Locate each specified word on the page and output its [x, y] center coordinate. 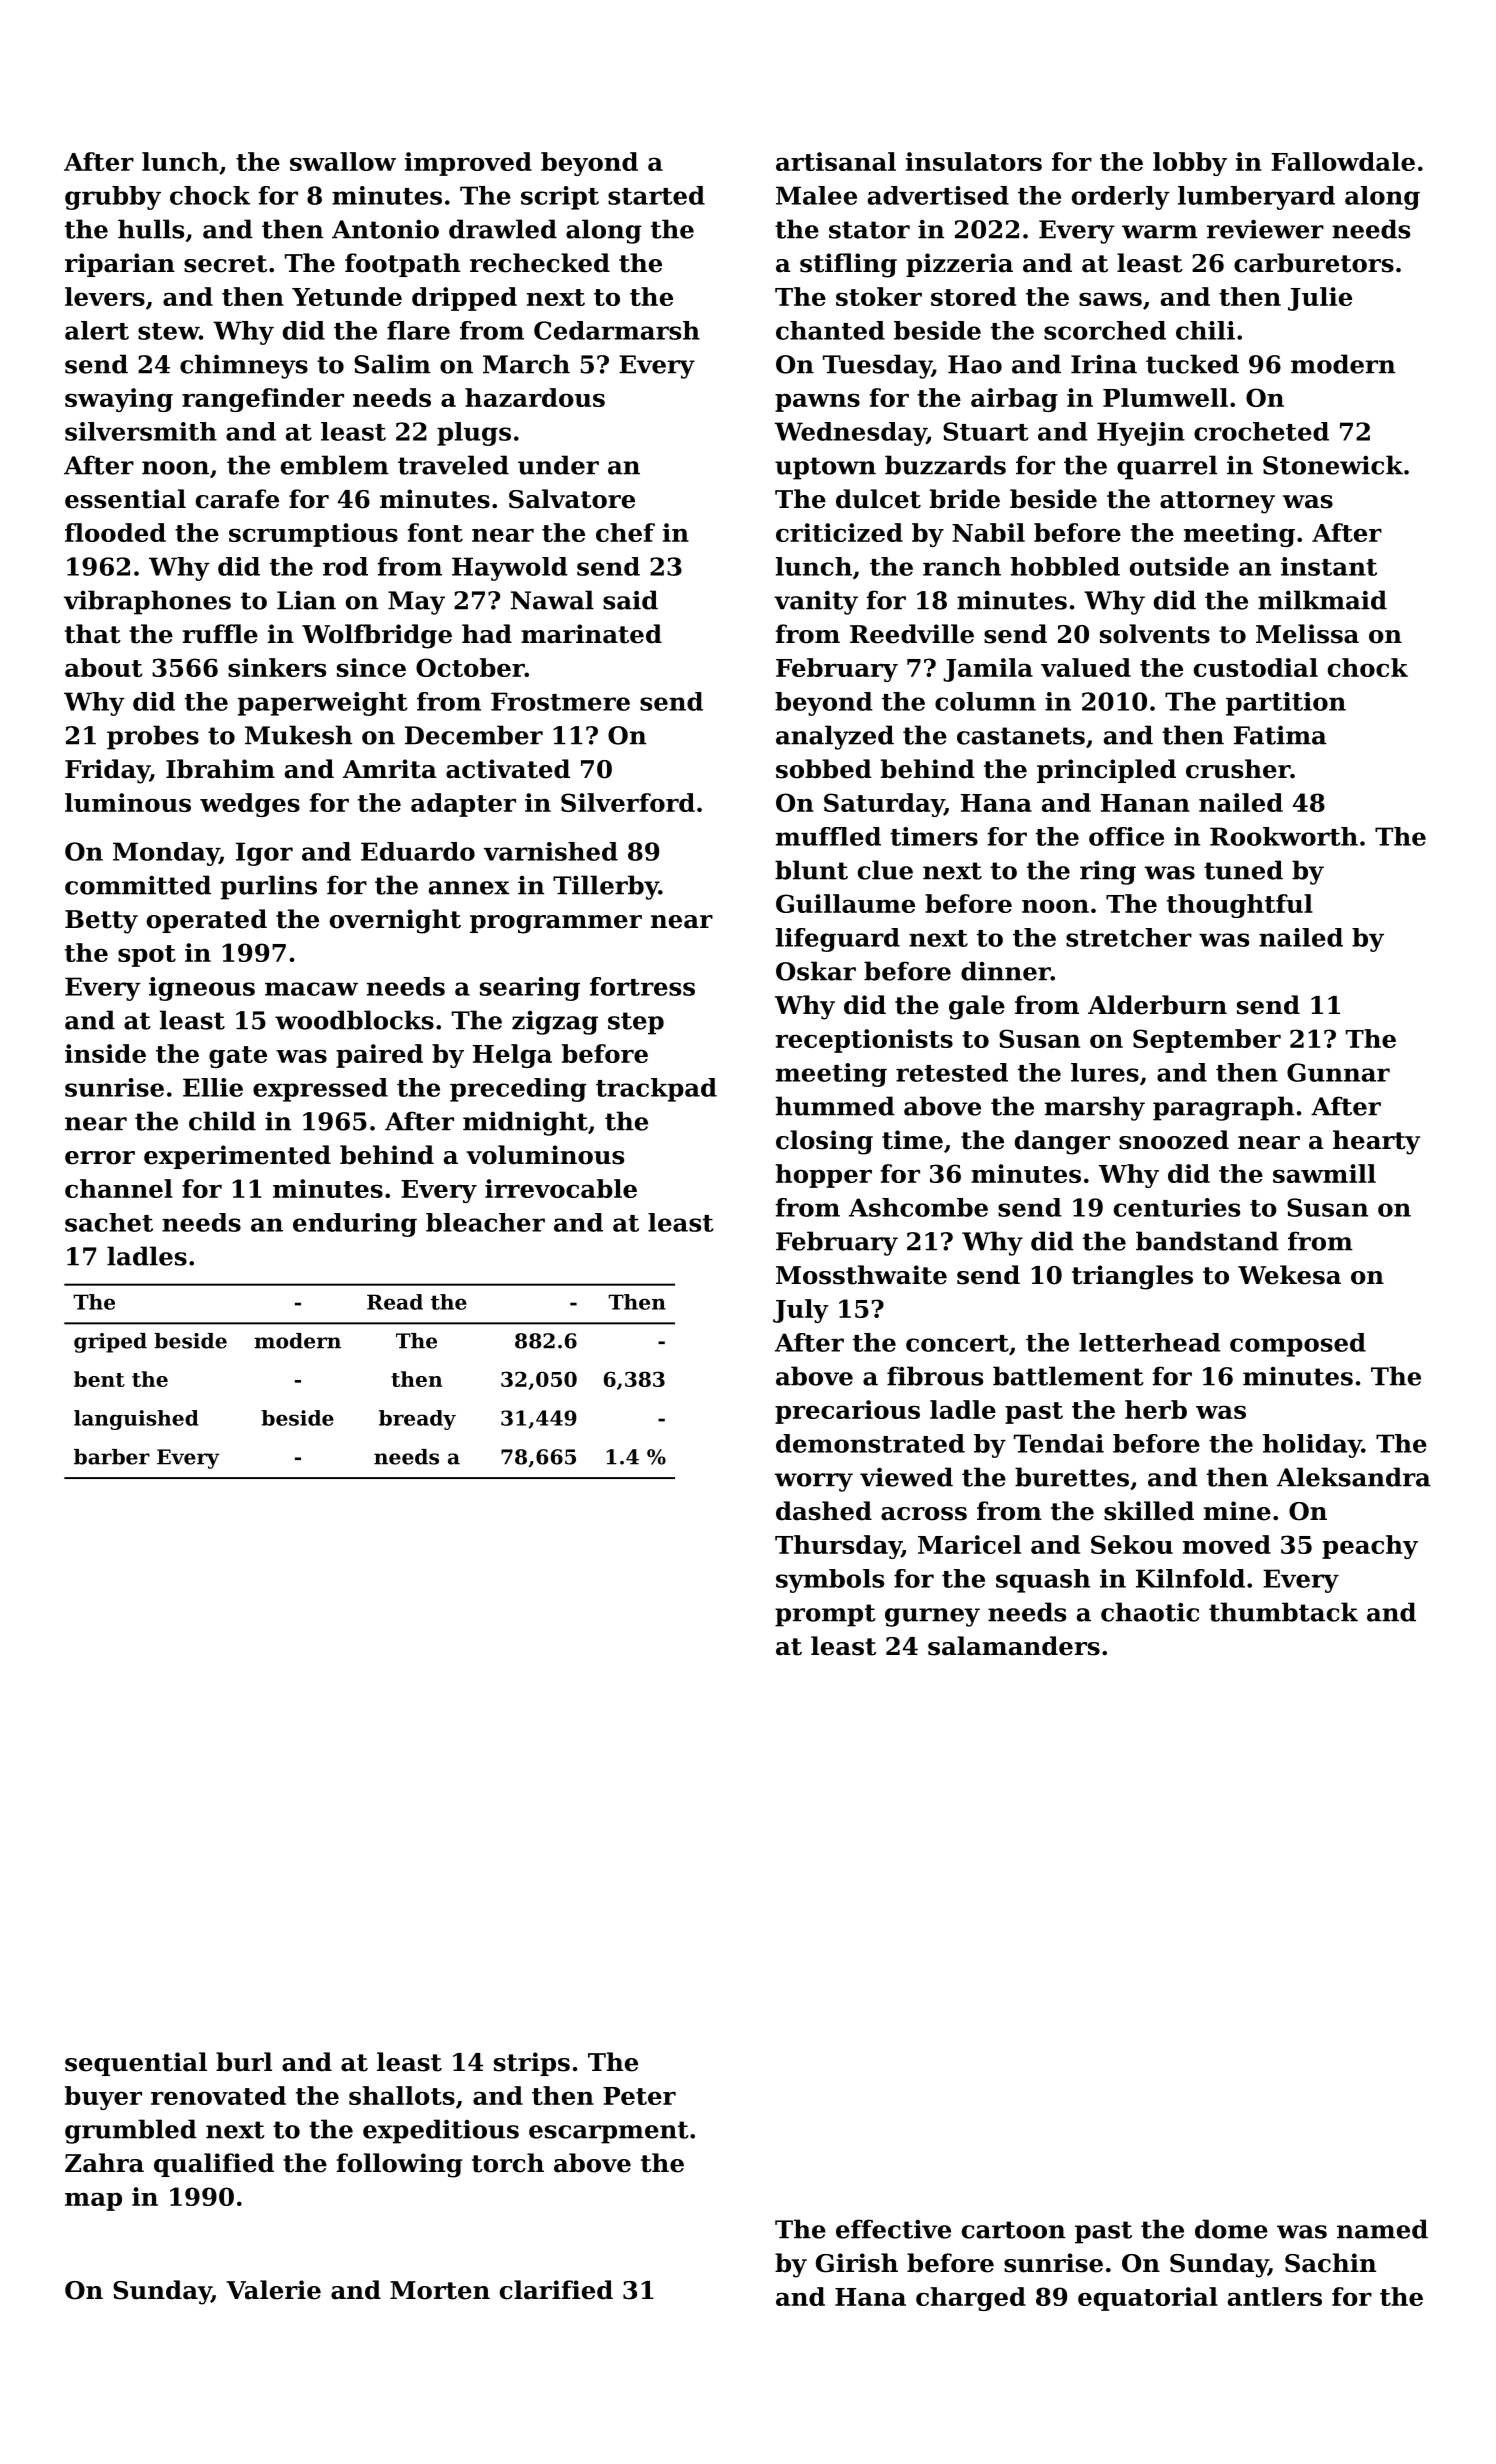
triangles [1132, 1277]
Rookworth [1284, 836]
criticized [839, 532]
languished [136, 1420]
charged [971, 2299]
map [93, 2201]
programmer [556, 924]
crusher [1238, 769]
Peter [639, 2096]
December [474, 735]
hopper [824, 1176]
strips [532, 2064]
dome [1231, 2229]
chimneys [244, 366]
